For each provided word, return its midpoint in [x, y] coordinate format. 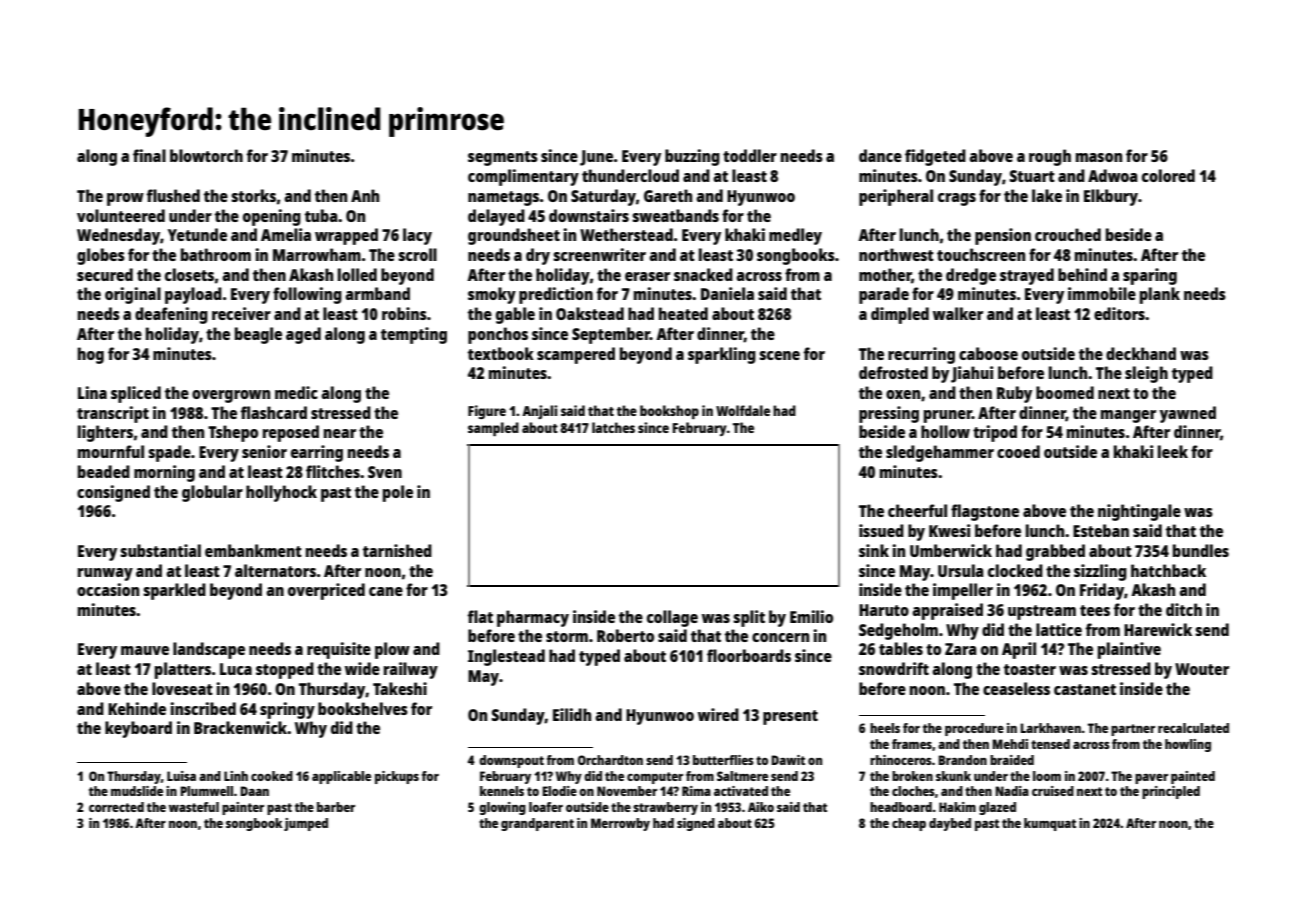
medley [795, 236]
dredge [971, 276]
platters [183, 670]
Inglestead [506, 657]
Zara [960, 649]
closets [189, 274]
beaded [104, 471]
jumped [306, 824]
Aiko [761, 807]
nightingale [1139, 512]
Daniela [727, 293]
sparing [1150, 276]
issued [881, 530]
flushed [173, 195]
